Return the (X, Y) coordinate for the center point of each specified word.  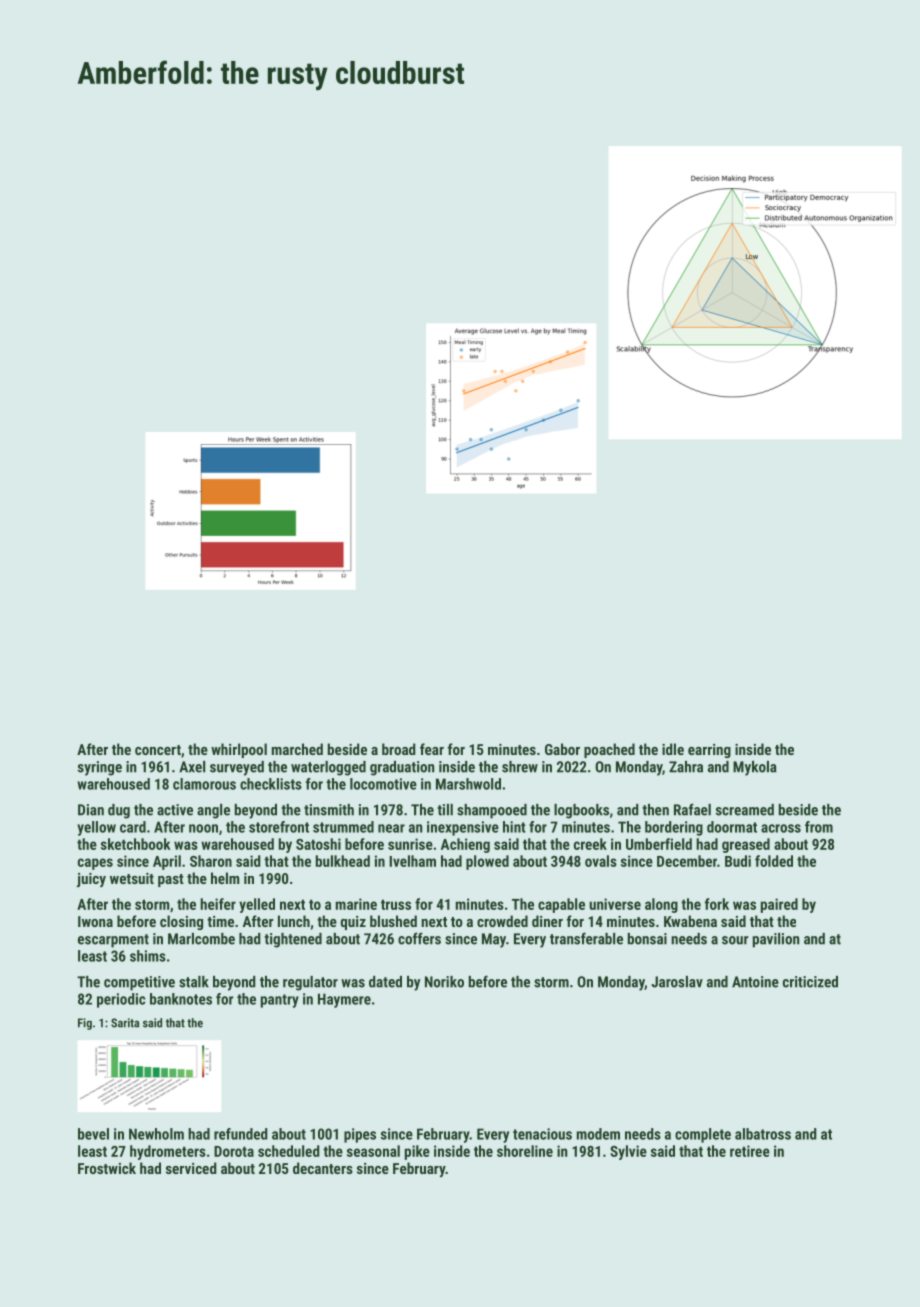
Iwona (95, 921)
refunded (241, 1134)
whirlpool (239, 750)
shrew (520, 767)
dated (385, 982)
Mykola (755, 768)
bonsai (647, 939)
